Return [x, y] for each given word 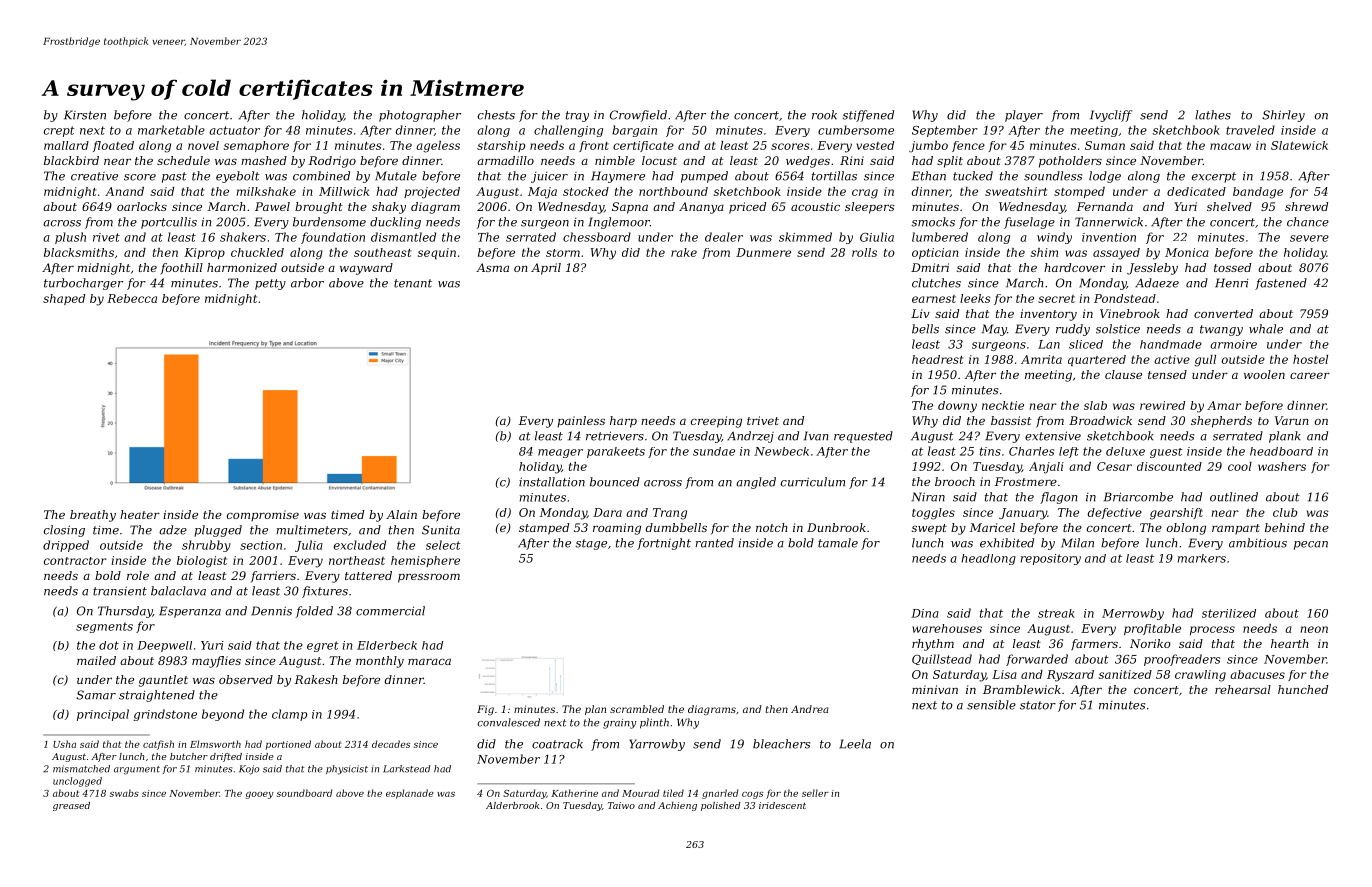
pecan [1311, 545]
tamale [838, 543]
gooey [260, 795]
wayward [366, 269]
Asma [492, 267]
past [174, 177]
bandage [1258, 193]
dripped [66, 546]
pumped [704, 177]
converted [1223, 313]
